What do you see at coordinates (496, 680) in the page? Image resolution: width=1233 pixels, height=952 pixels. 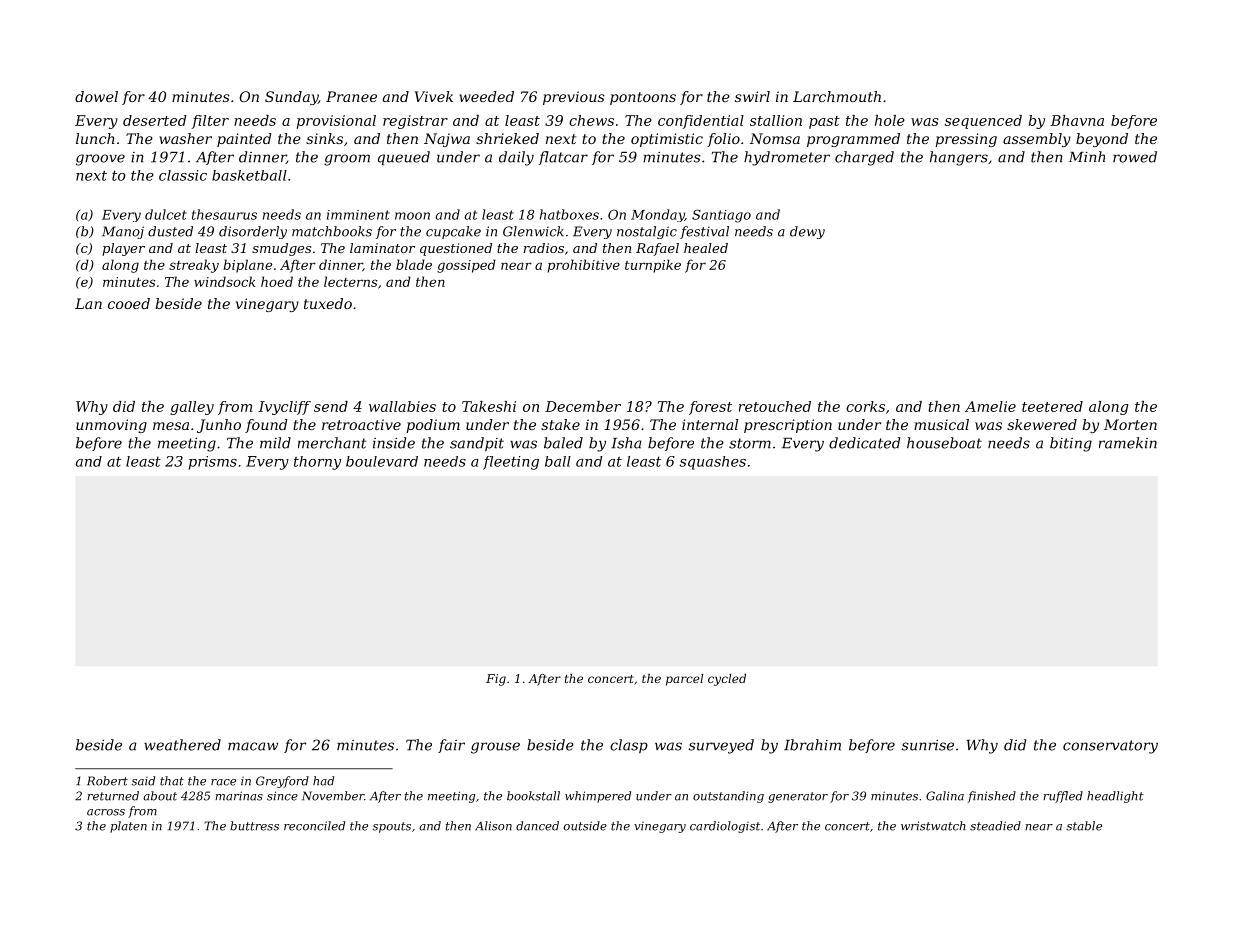 I see `Fig` at bounding box center [496, 680].
